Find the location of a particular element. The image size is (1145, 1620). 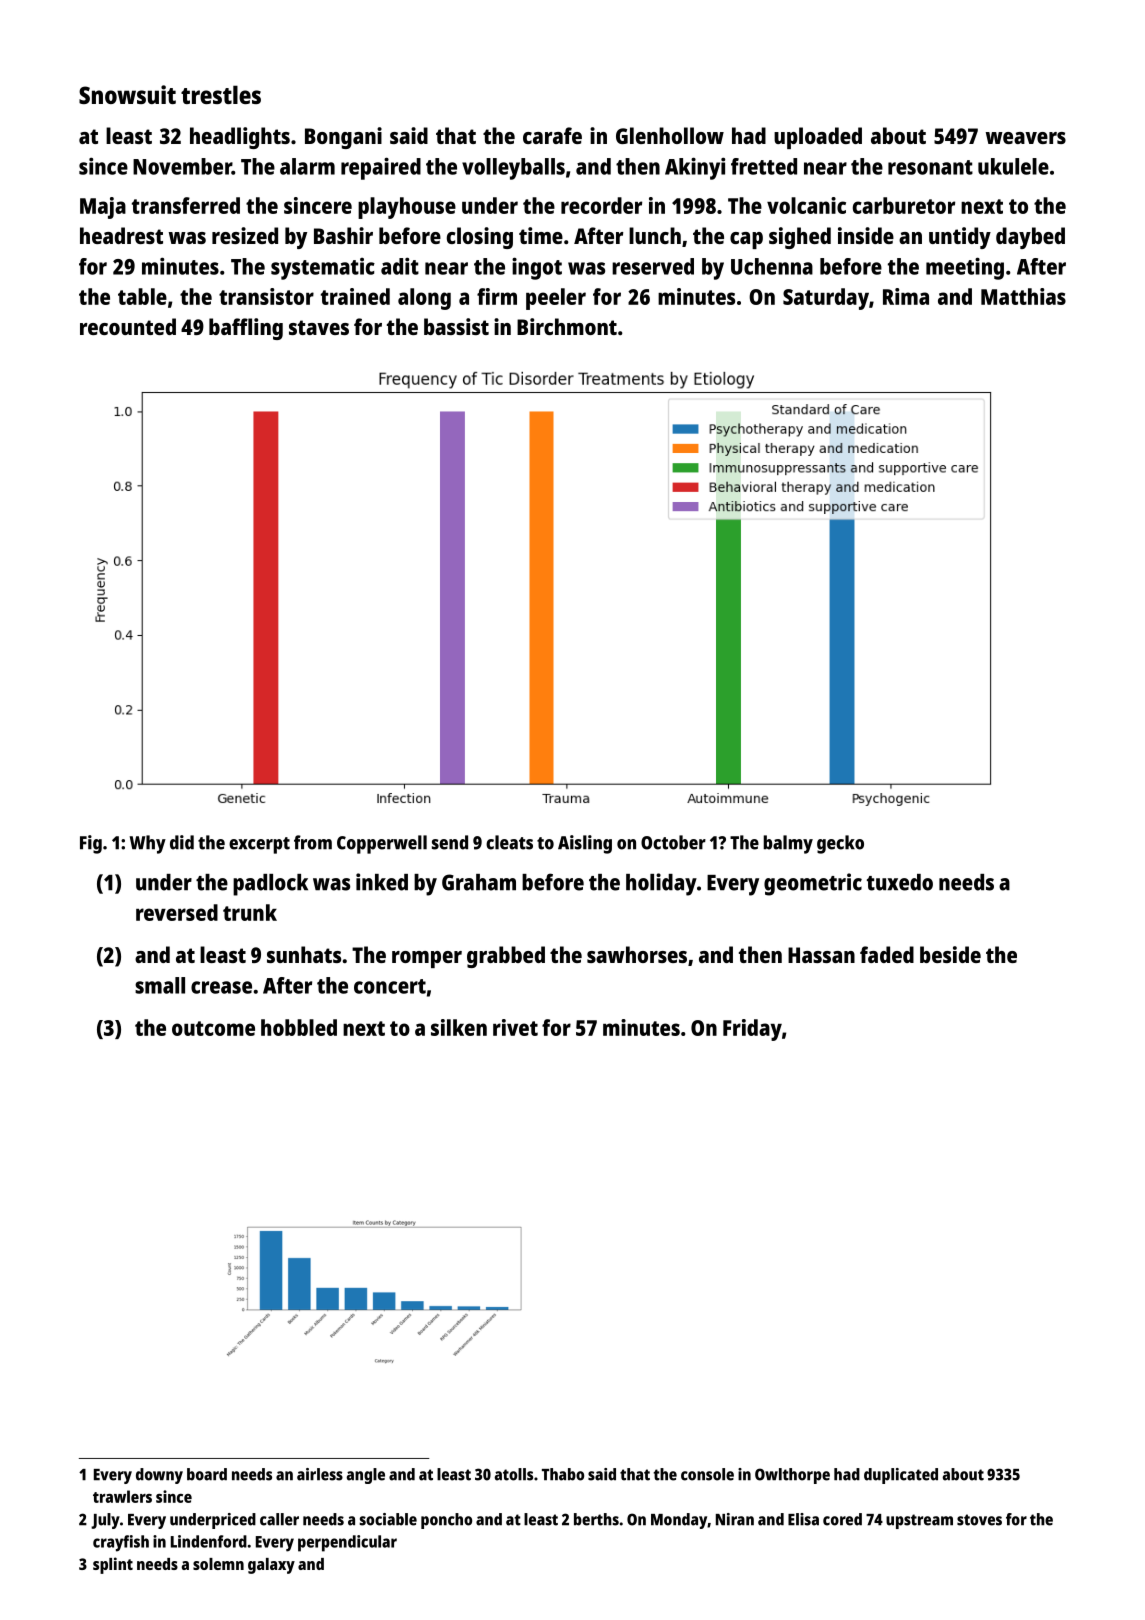

resonant is located at coordinates (930, 167).
